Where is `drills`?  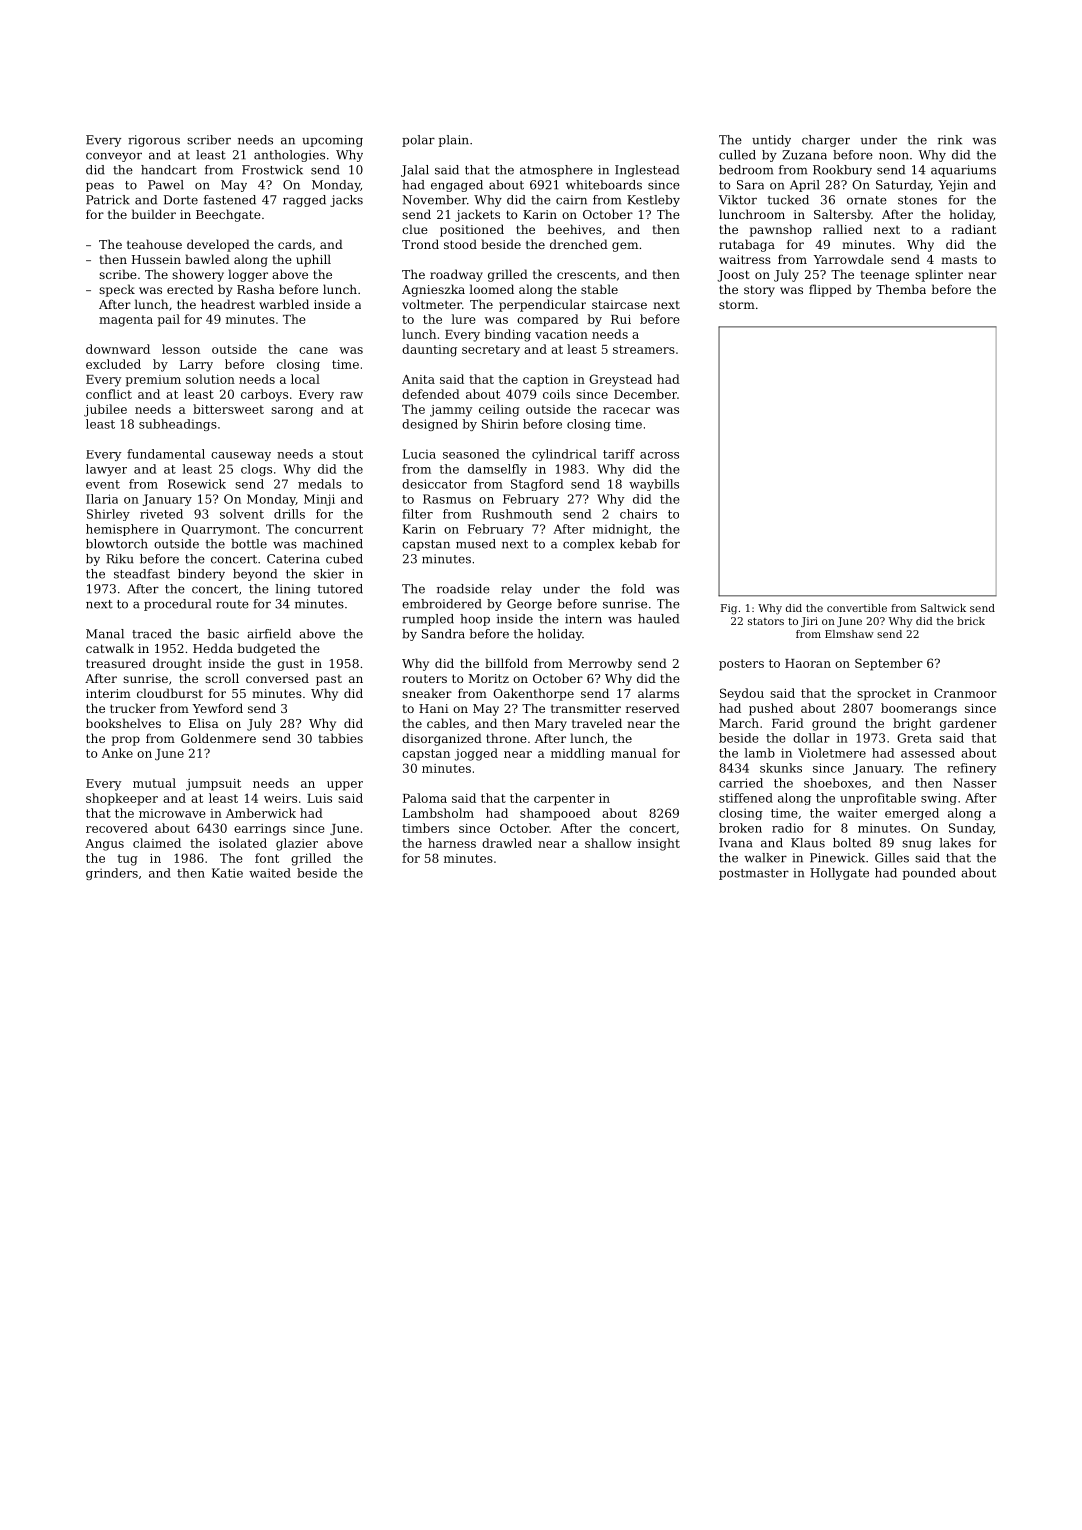 drills is located at coordinates (289, 514).
